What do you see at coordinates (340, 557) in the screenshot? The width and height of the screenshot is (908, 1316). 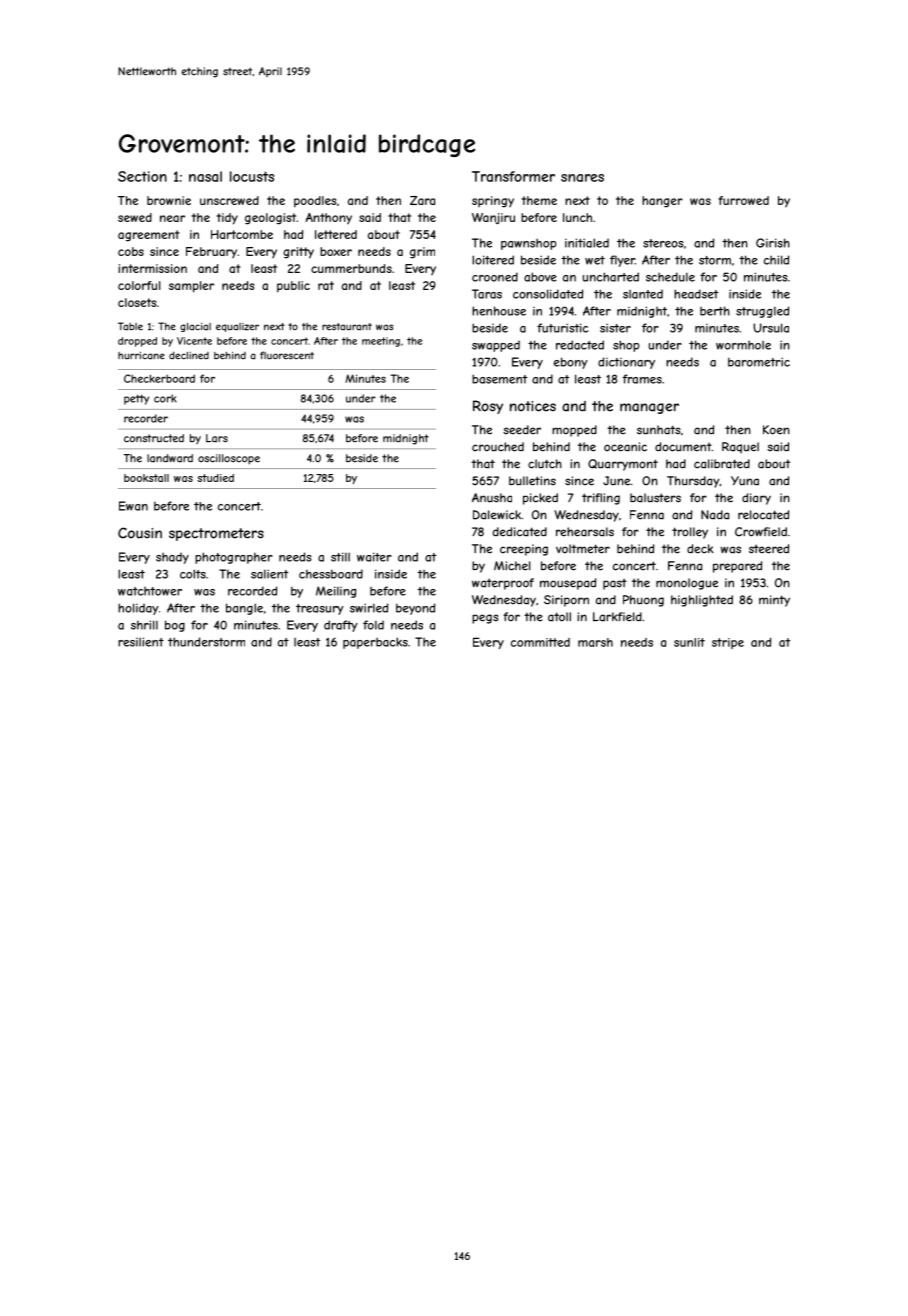 I see `still` at bounding box center [340, 557].
